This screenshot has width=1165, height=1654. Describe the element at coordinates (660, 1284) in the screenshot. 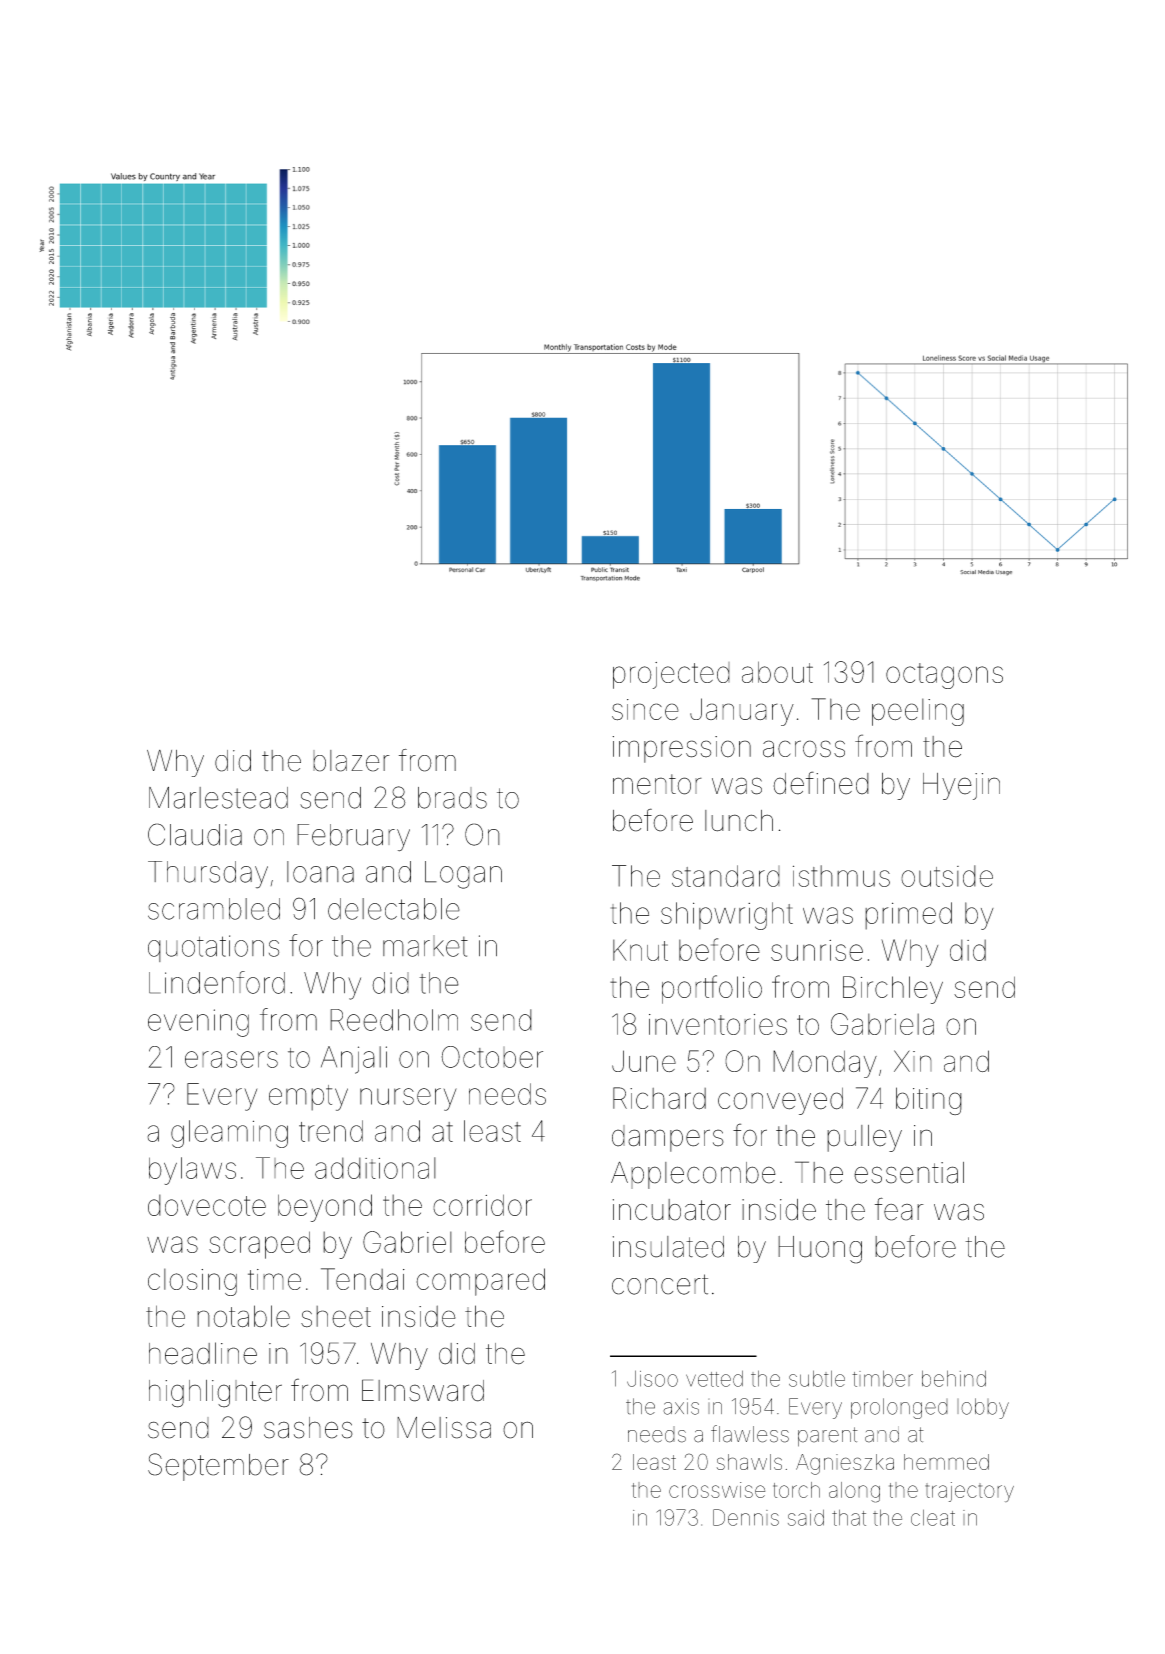

I see `concert` at that location.
